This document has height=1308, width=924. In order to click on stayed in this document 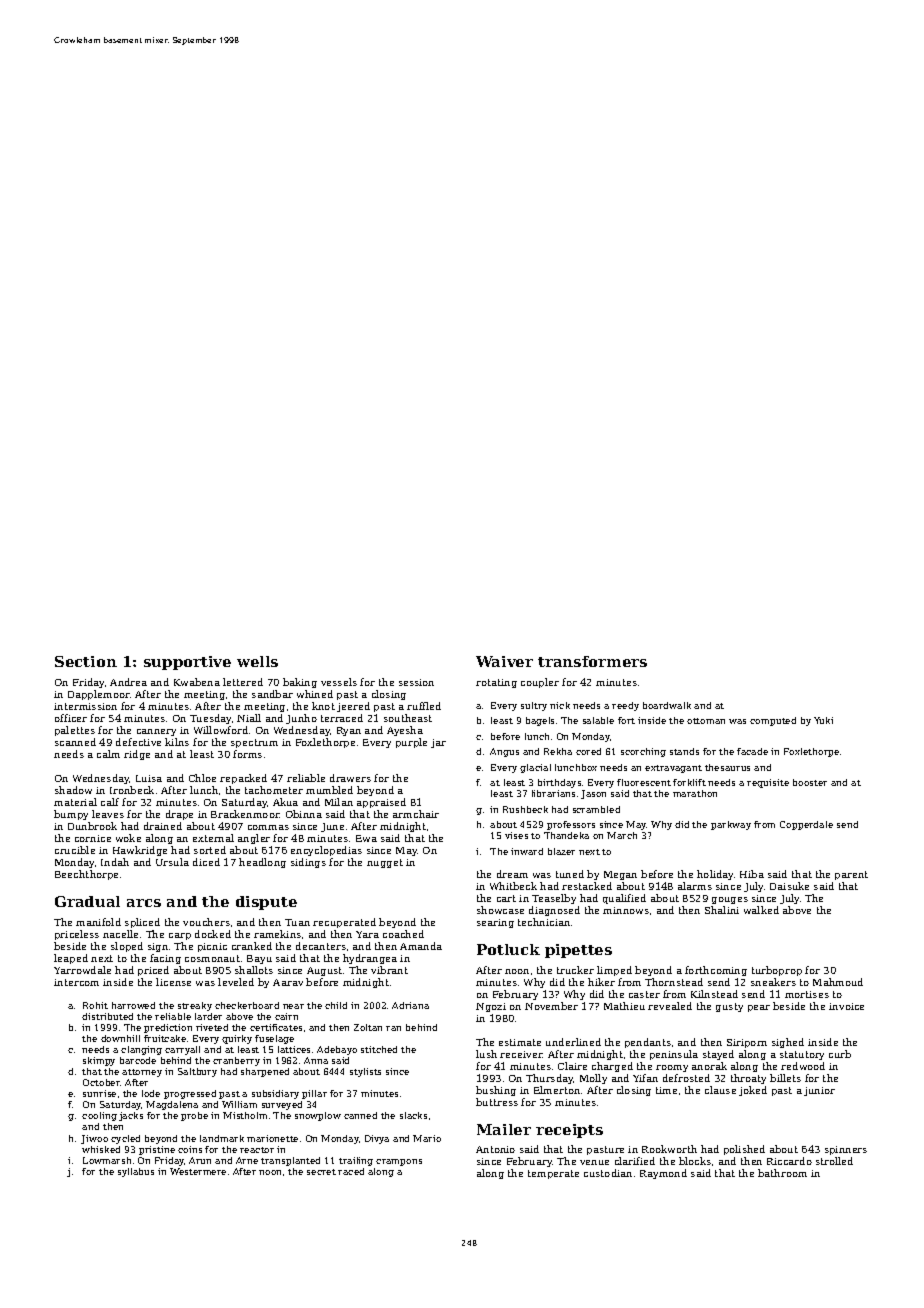, I will do `click(718, 1055)`.
